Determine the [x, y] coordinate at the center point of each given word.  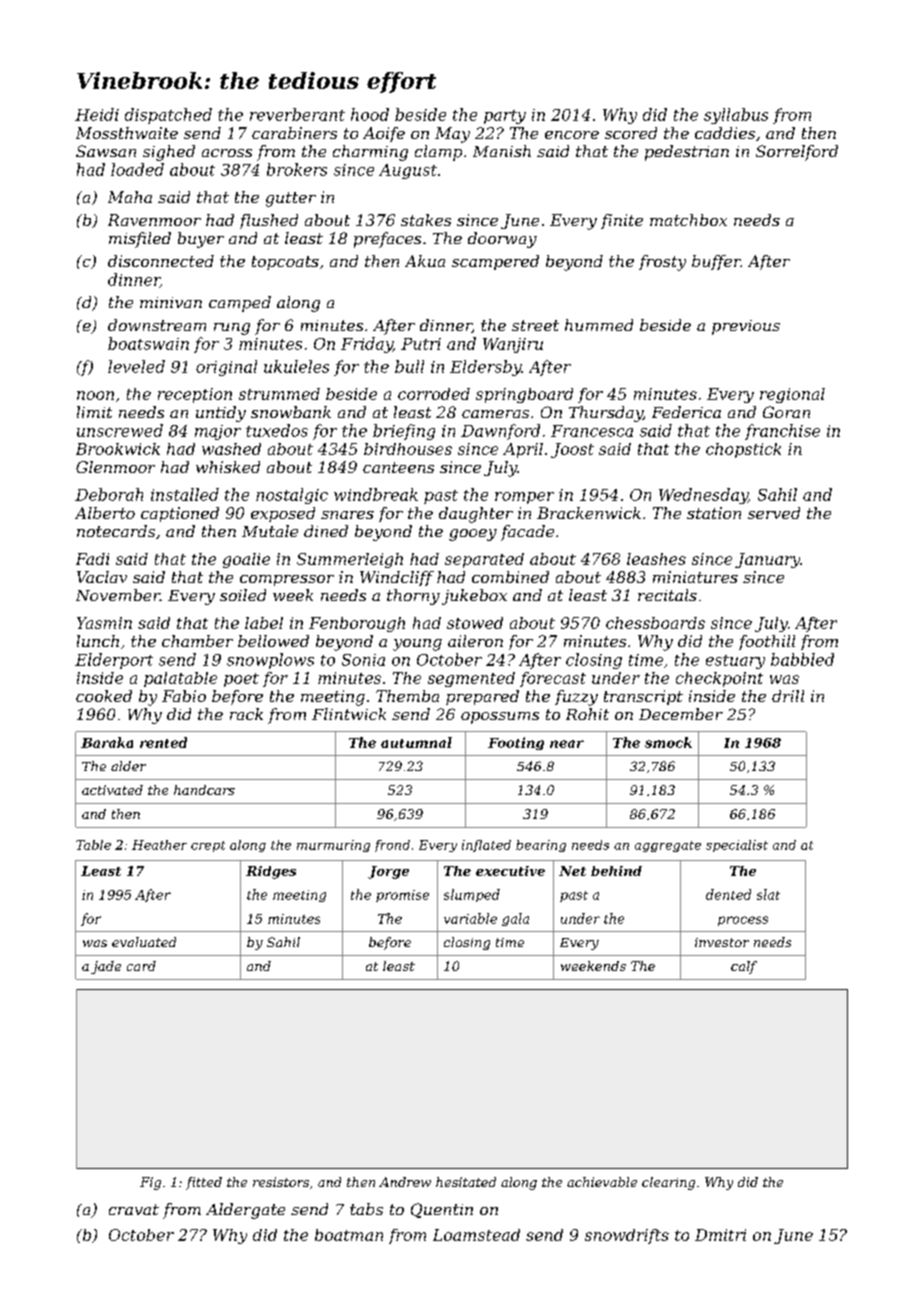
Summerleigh [350, 560]
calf [744, 967]
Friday [367, 345]
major [218, 432]
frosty [662, 263]
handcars [204, 790]
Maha [130, 197]
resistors [281, 1182]
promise [402, 896]
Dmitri [720, 1235]
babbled [802, 659]
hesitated [466, 1182]
